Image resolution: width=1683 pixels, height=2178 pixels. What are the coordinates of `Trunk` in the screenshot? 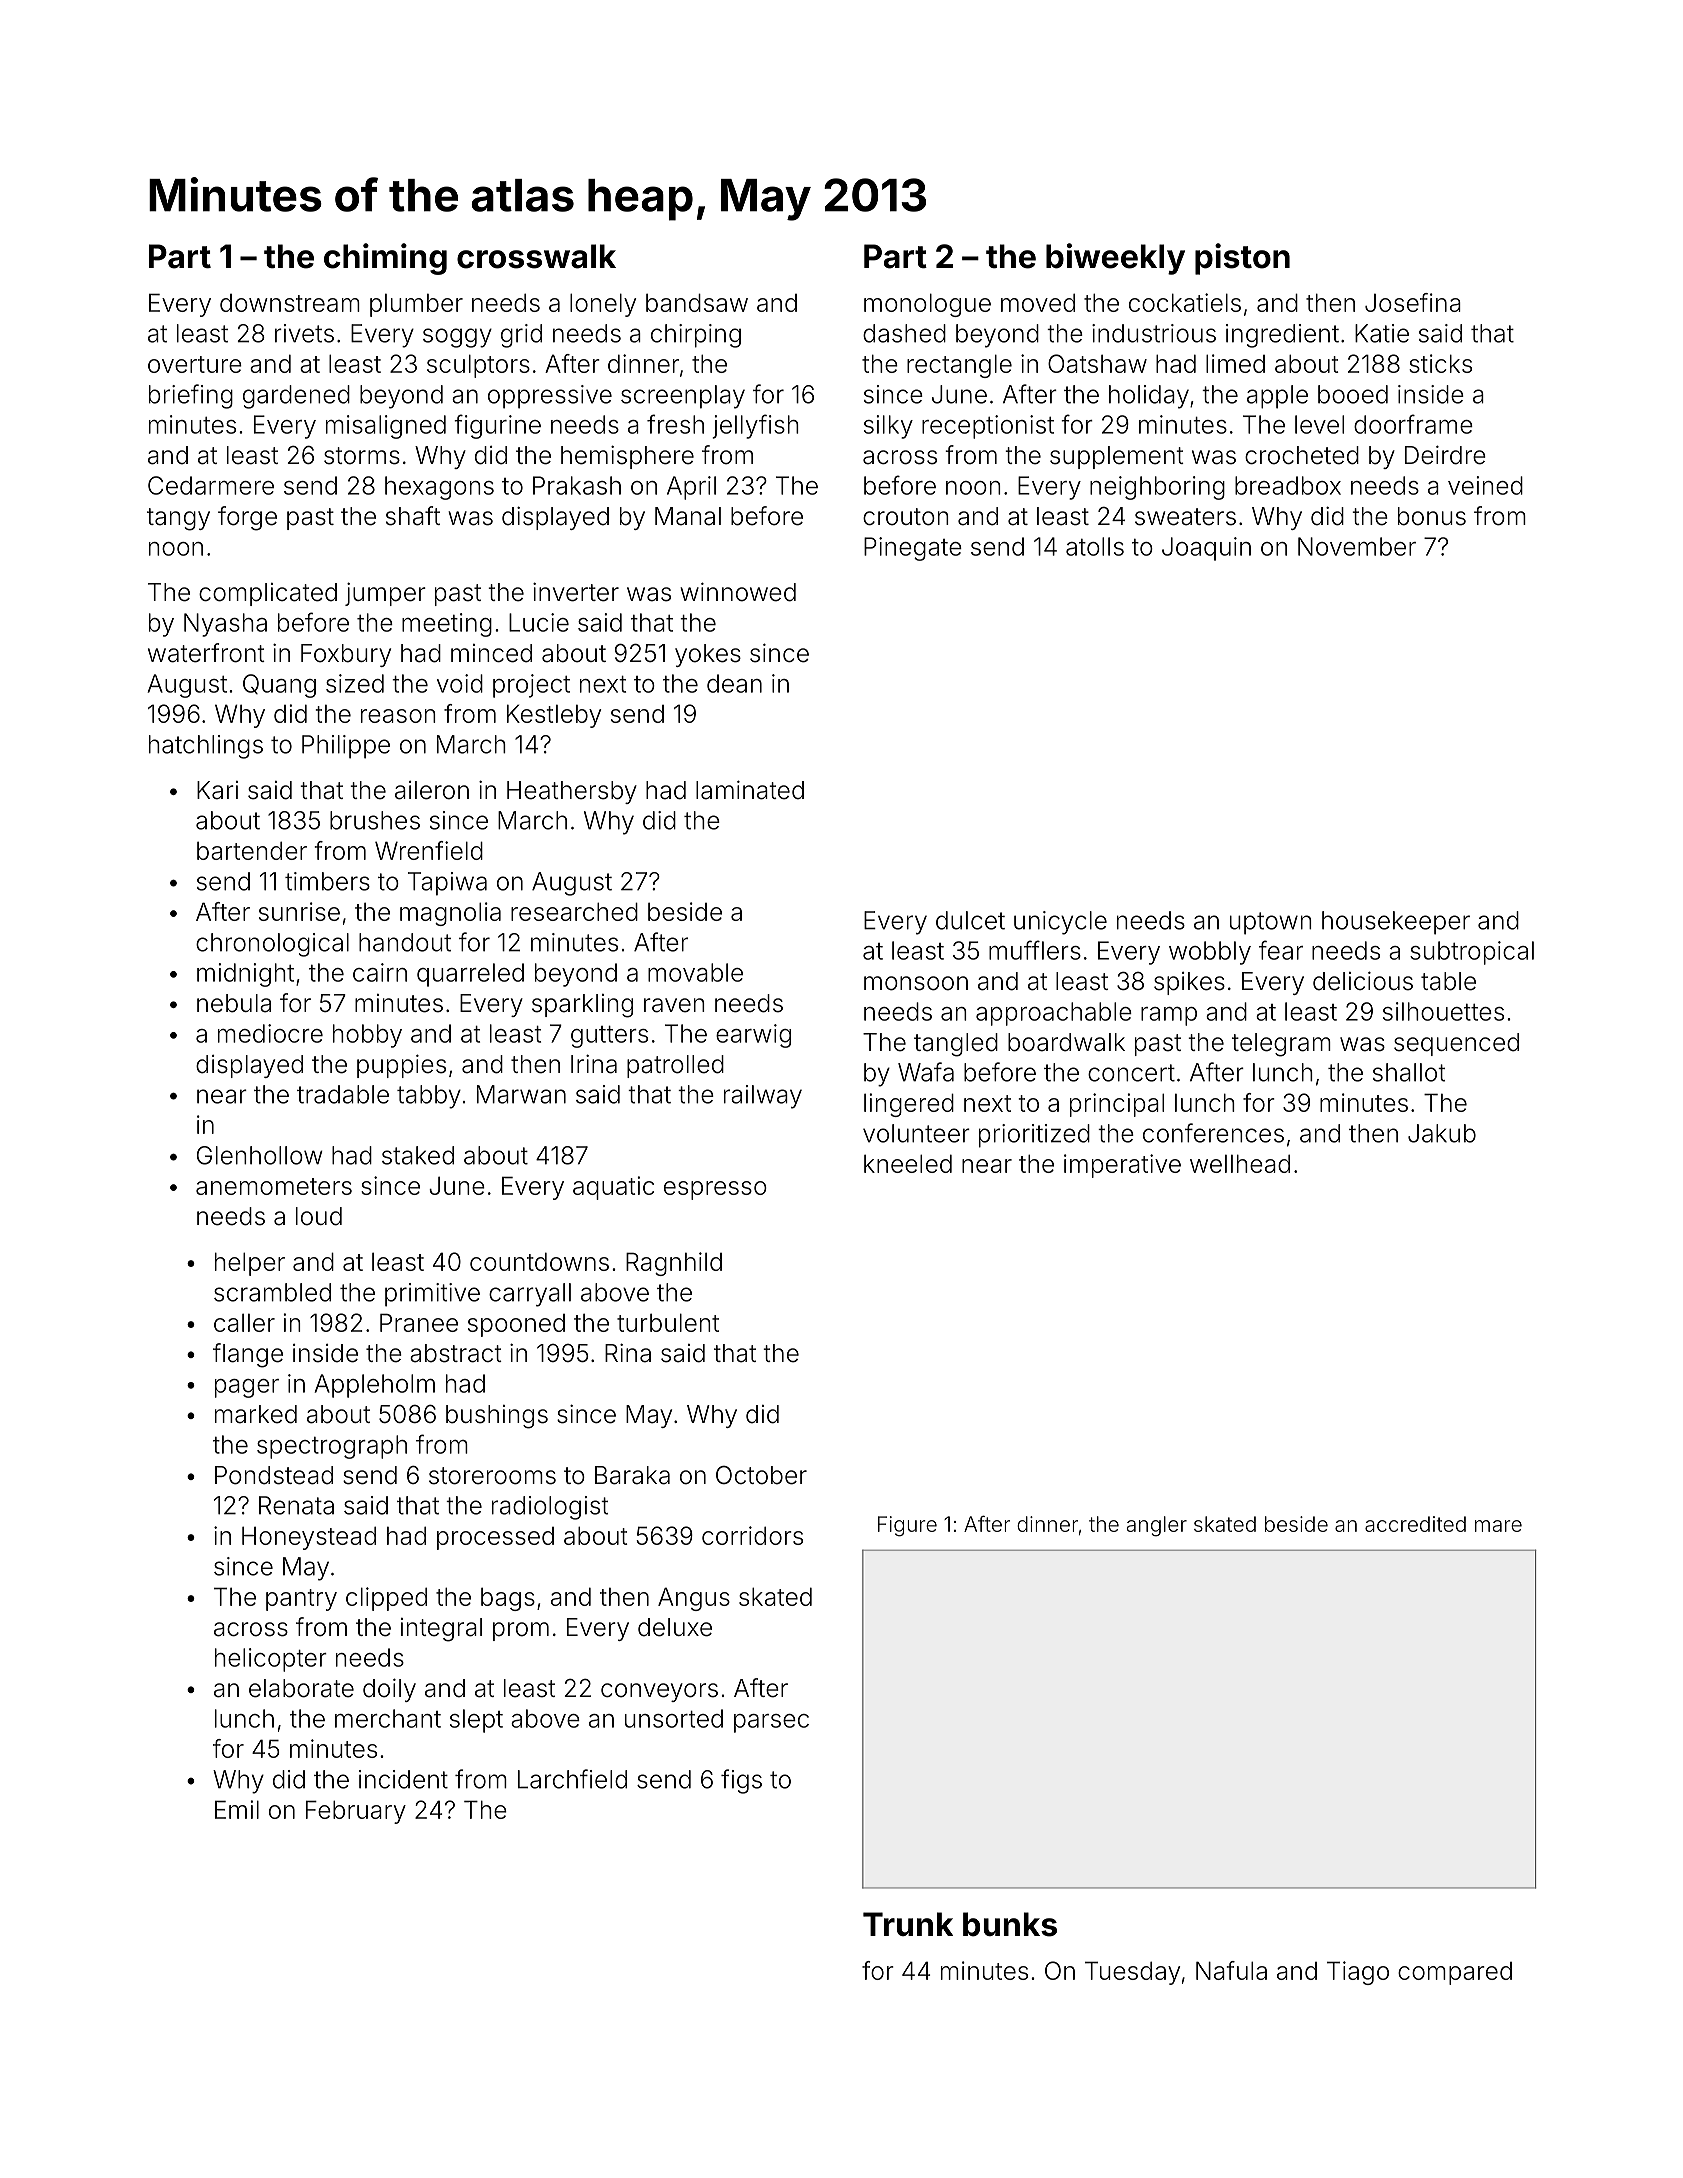 It's located at (908, 1924).
